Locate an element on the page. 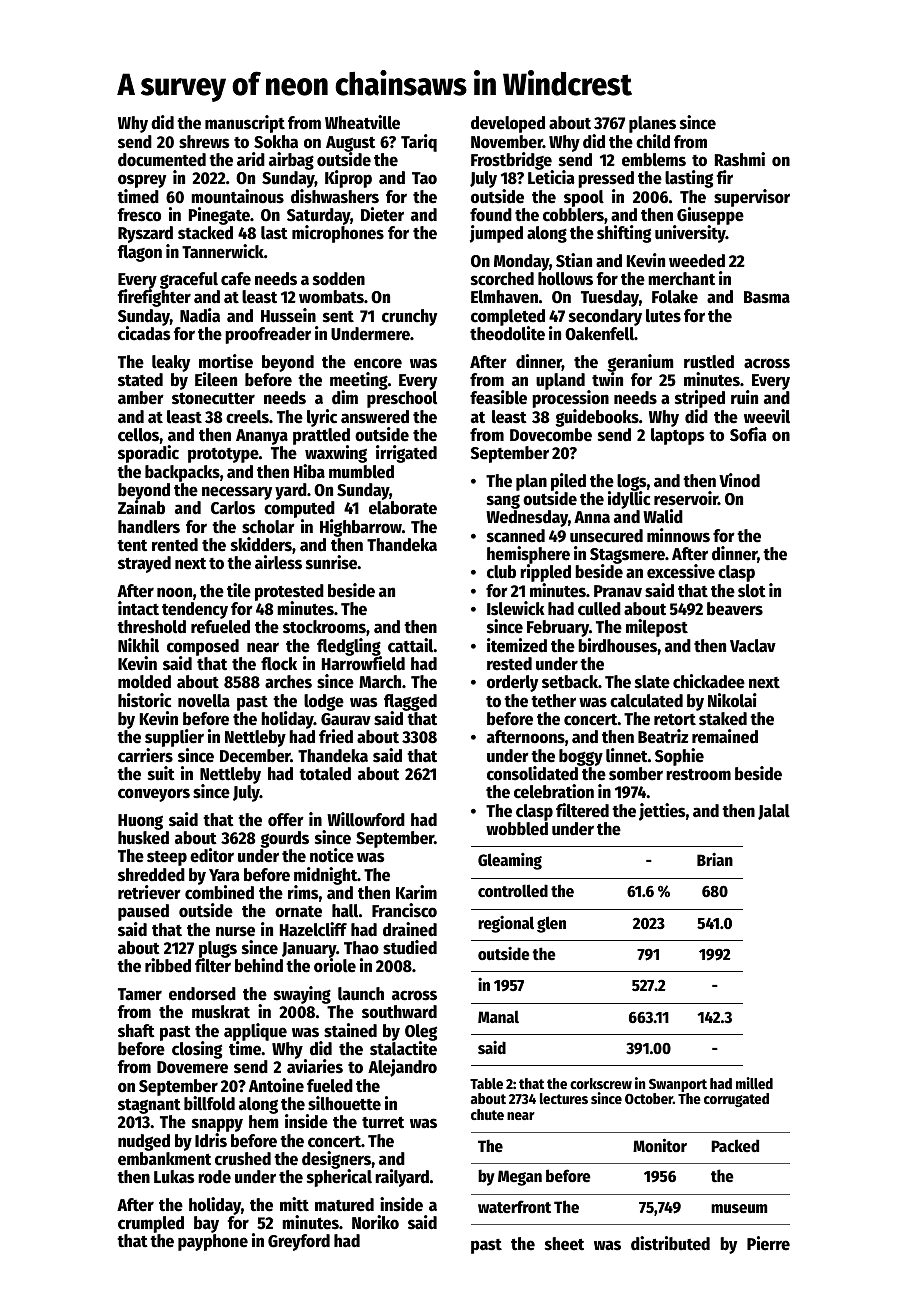 This page has height=1316, width=908. Willowford is located at coordinates (366, 819).
